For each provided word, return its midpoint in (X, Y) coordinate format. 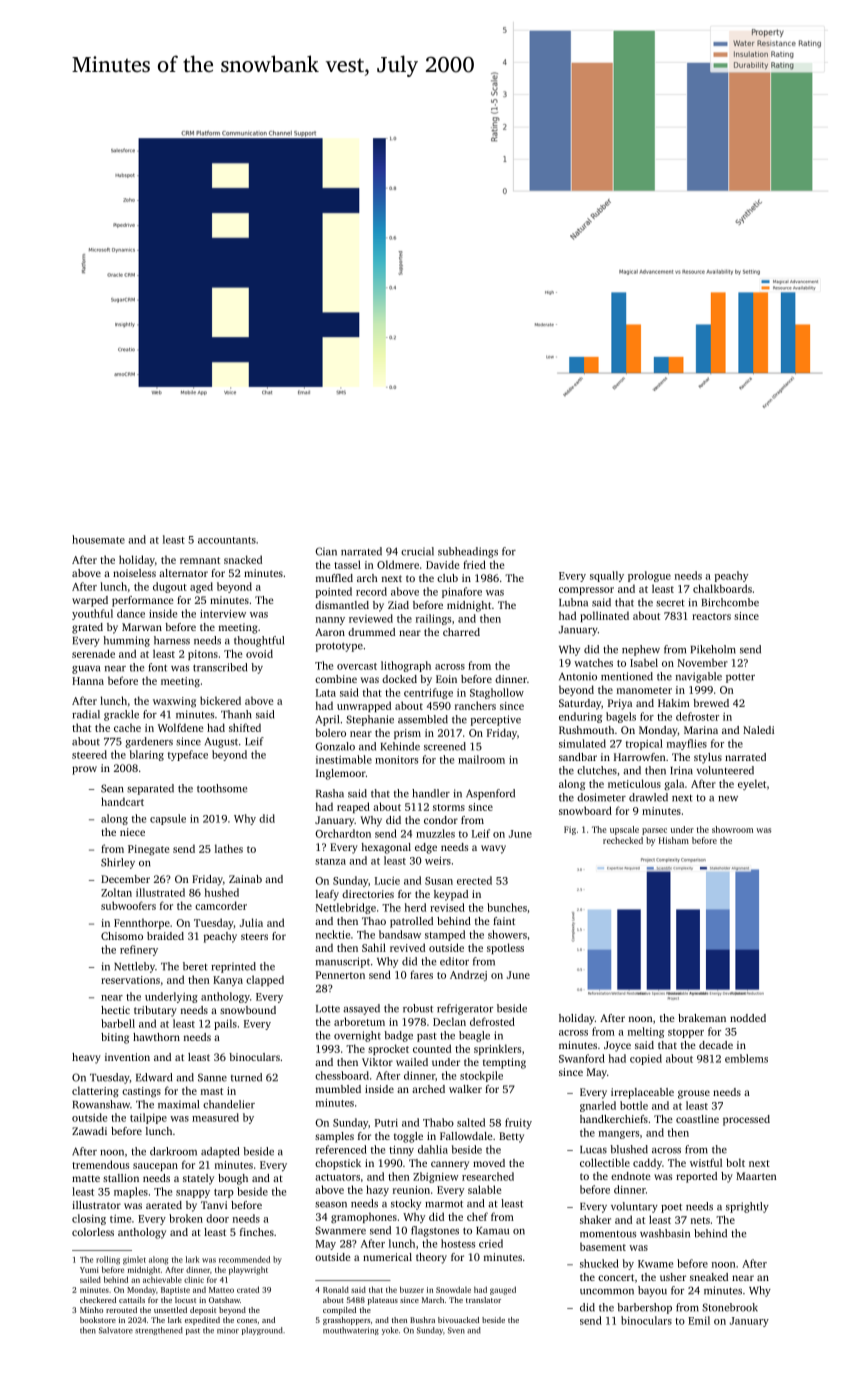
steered (89, 754)
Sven (456, 1330)
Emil (699, 1320)
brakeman (702, 1018)
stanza (330, 861)
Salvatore (116, 1330)
